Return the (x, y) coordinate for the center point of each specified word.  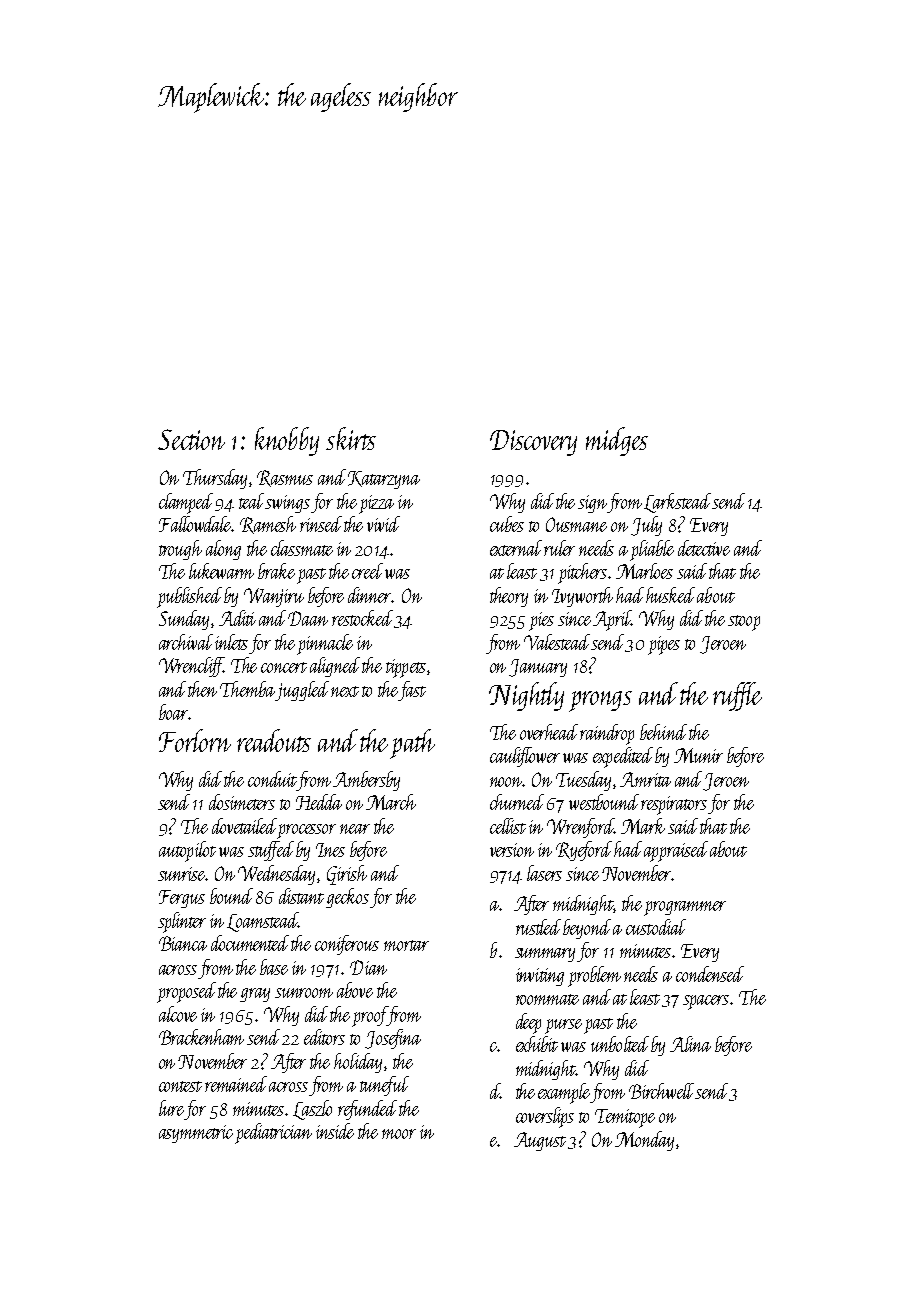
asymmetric (196, 1134)
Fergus (182, 899)
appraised (676, 851)
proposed (186, 992)
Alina (690, 1044)
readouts (274, 740)
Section (191, 439)
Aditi (237, 618)
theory (509, 597)
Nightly (526, 696)
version (512, 850)
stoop (744, 623)
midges (617, 441)
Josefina (393, 1039)
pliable (652, 550)
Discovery (533, 443)
